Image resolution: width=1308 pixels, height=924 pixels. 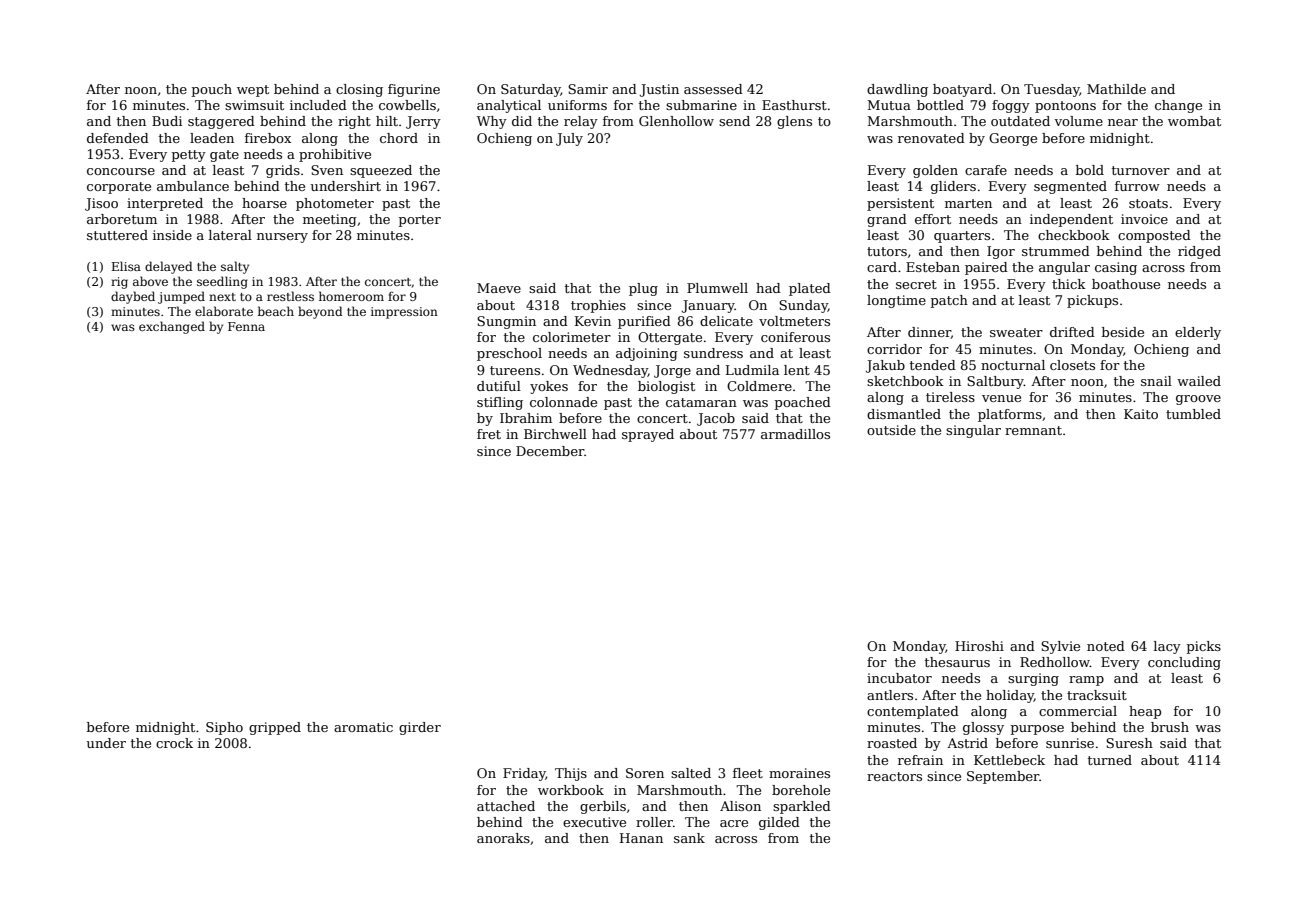 What do you see at coordinates (275, 728) in the image?
I see `gripped` at bounding box center [275, 728].
